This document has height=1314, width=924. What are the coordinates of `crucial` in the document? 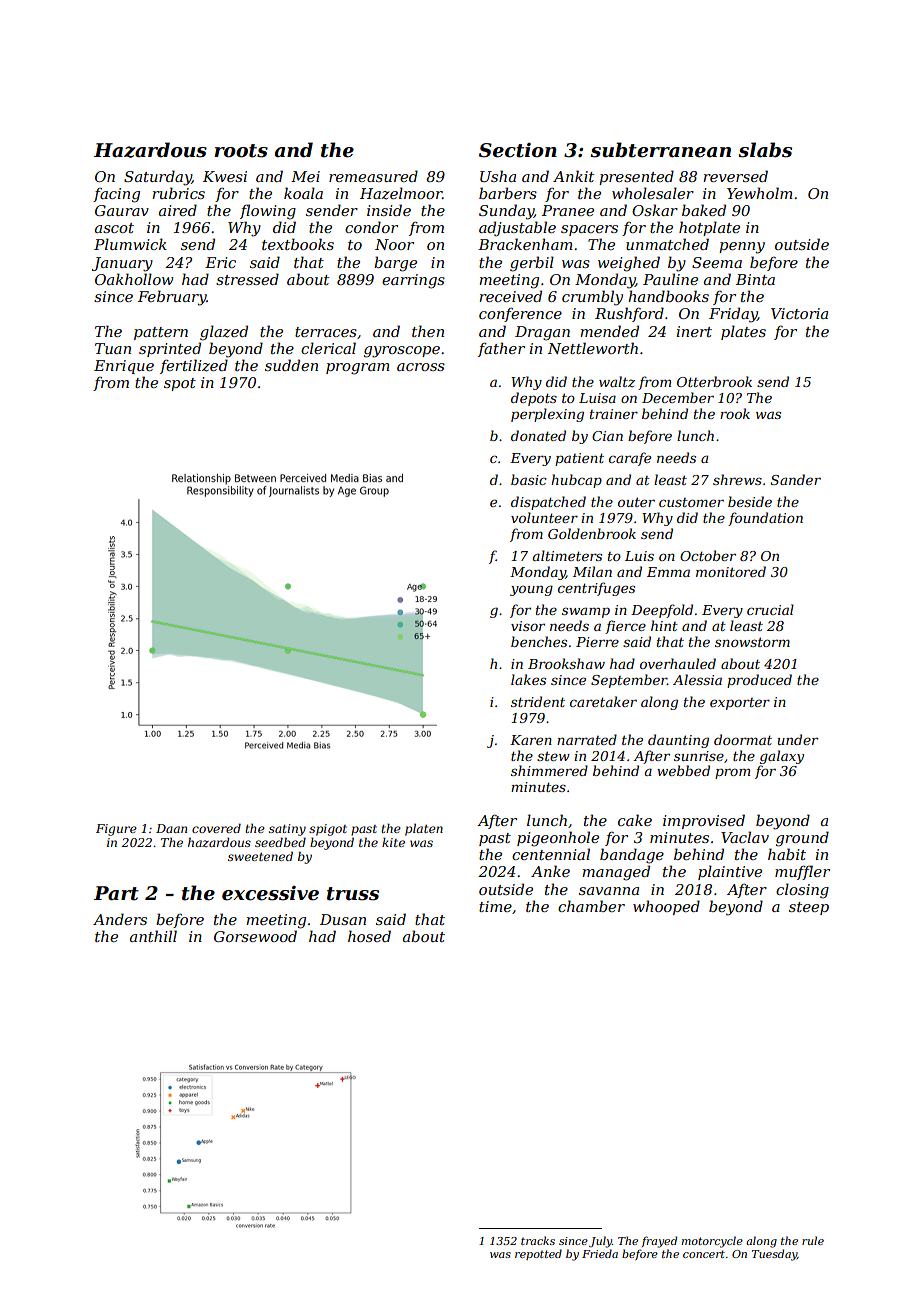 It's located at (770, 609).
